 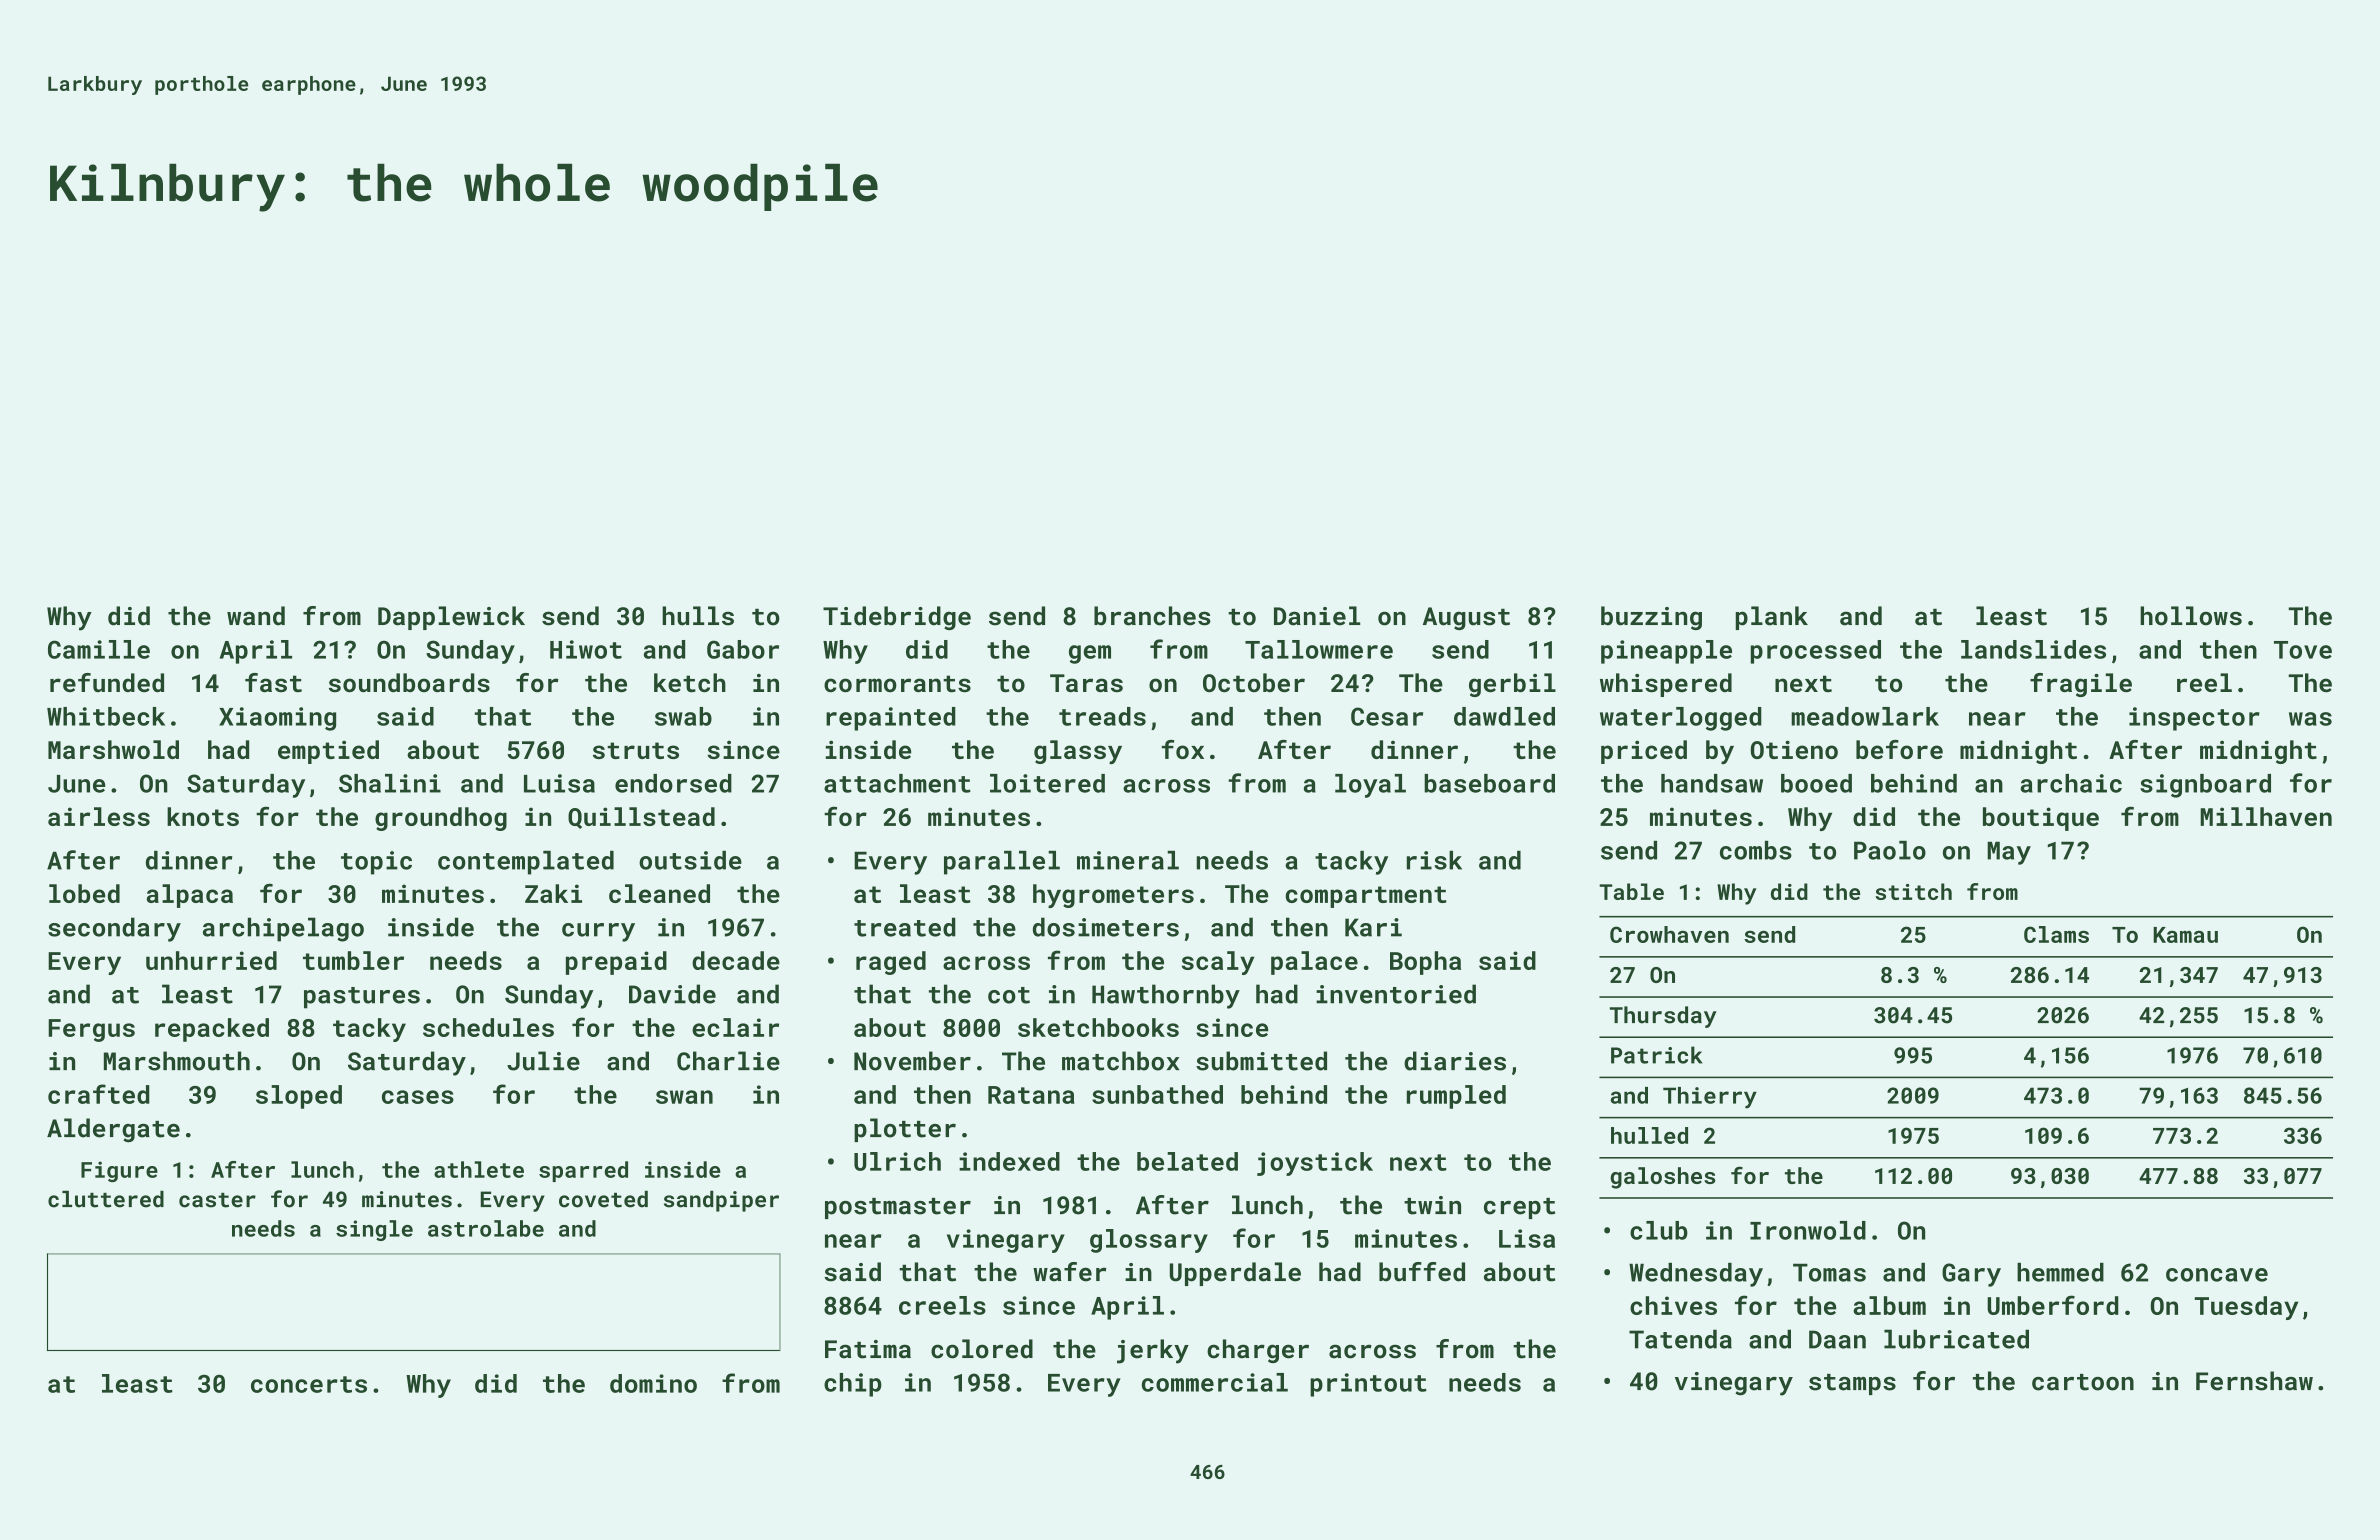 What do you see at coordinates (2185, 935) in the image?
I see `Kamau` at bounding box center [2185, 935].
